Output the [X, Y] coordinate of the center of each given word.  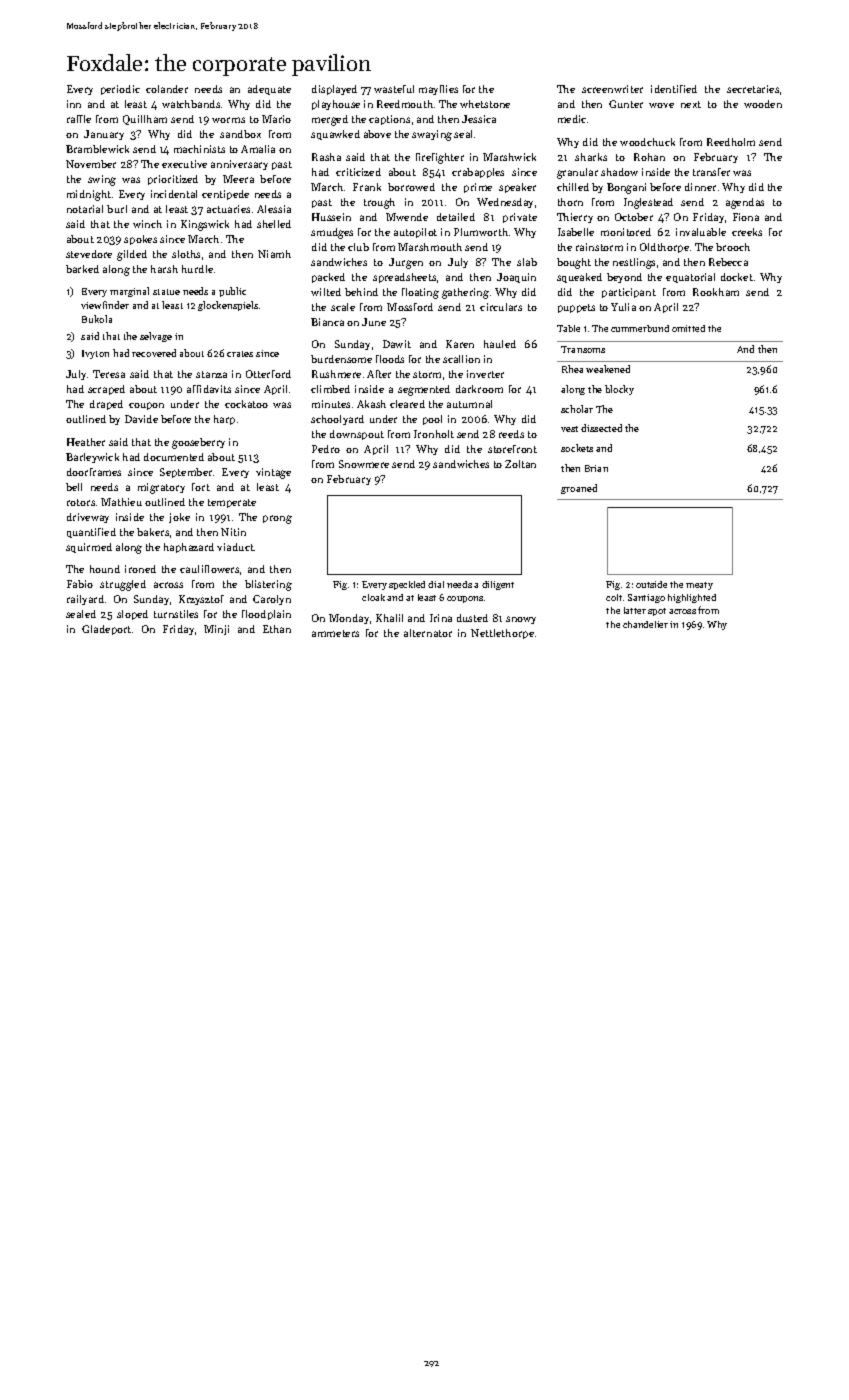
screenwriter [612, 89]
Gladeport [106, 630]
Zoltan [520, 464]
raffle [79, 119]
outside [651, 584]
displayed [334, 90]
